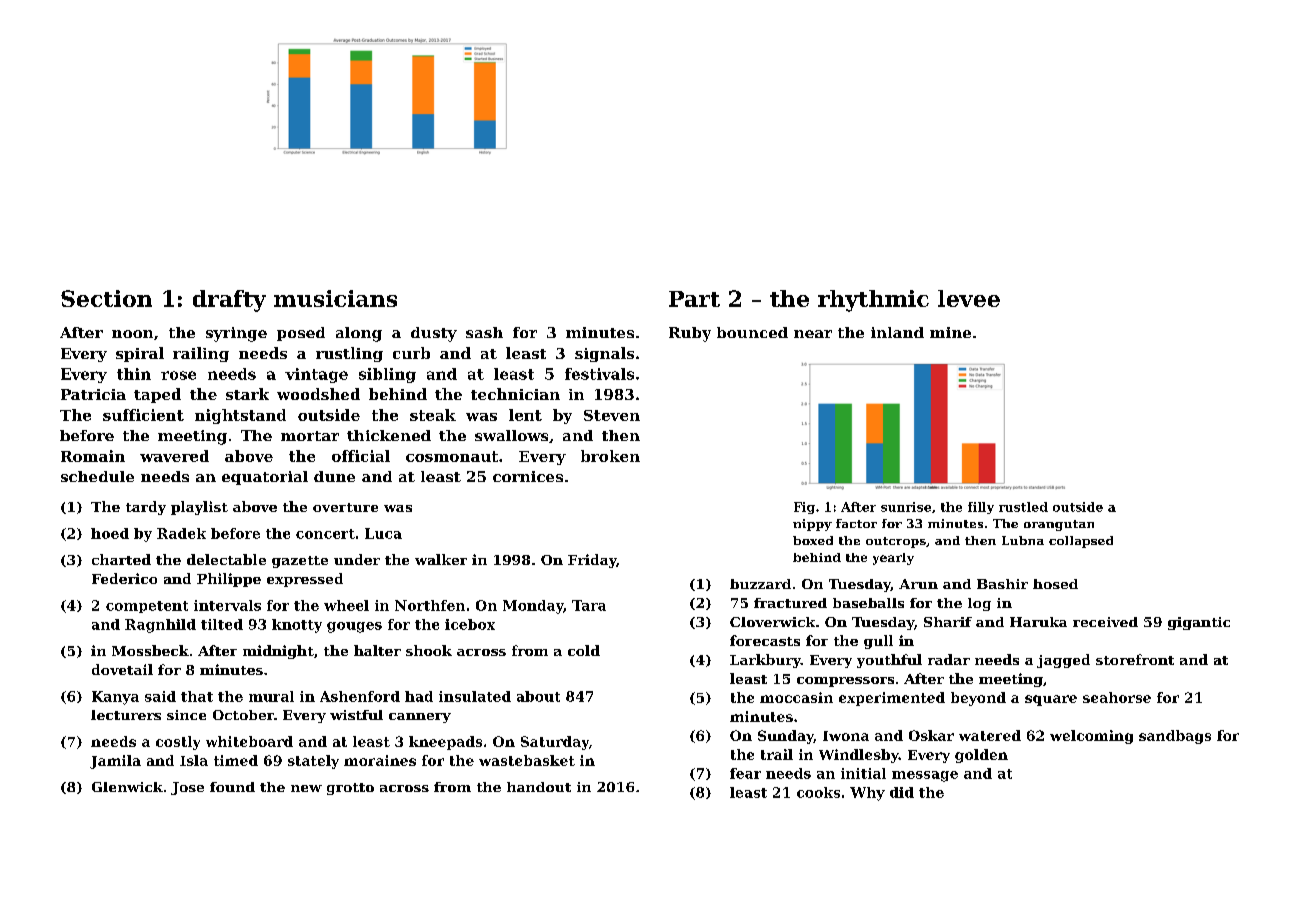 This screenshot has width=1308, height=924. What do you see at coordinates (236, 760) in the screenshot?
I see `timed` at bounding box center [236, 760].
